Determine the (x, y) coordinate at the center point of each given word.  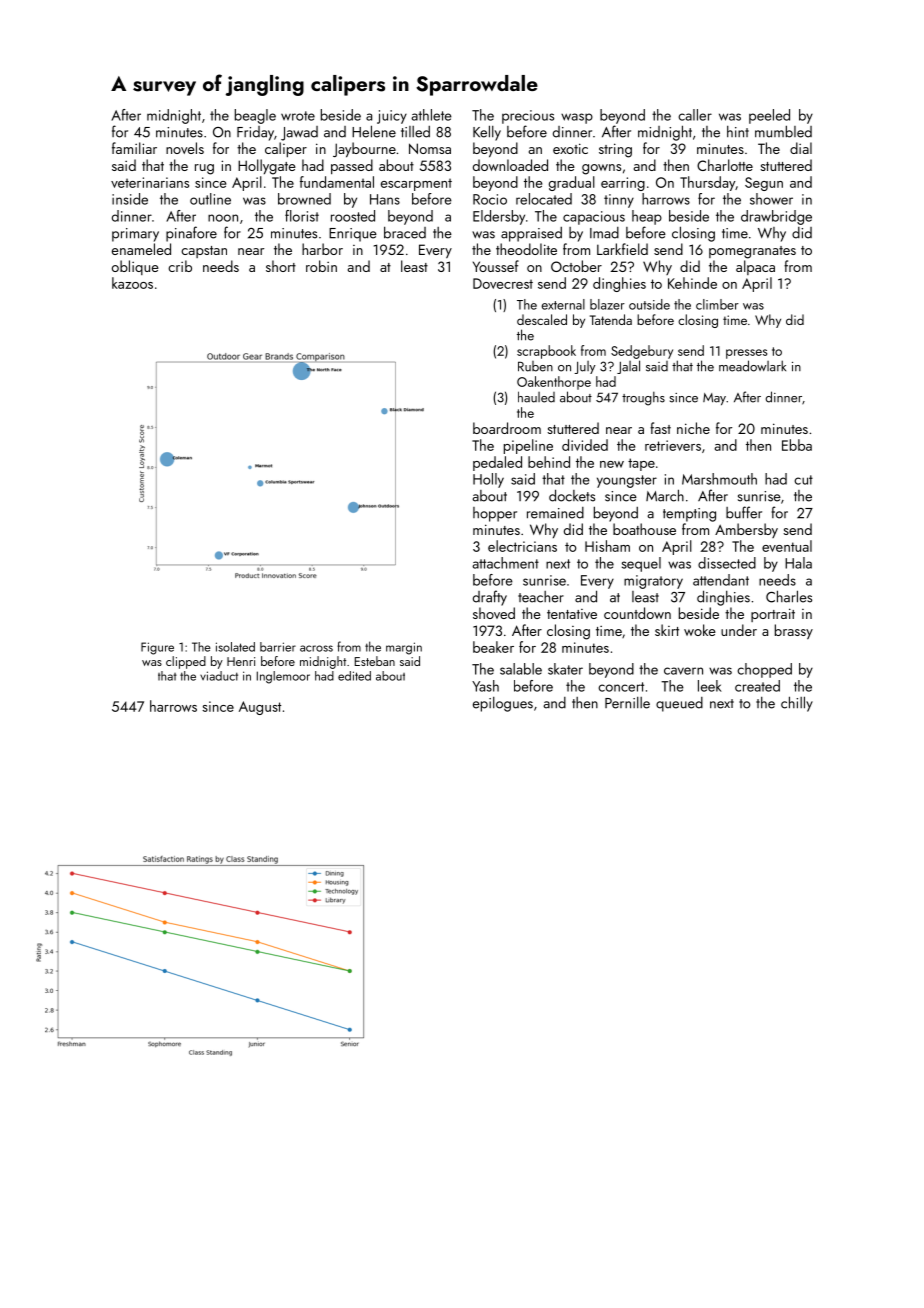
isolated (235, 647)
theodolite (526, 249)
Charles (789, 596)
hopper (495, 514)
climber (717, 304)
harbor (322, 249)
